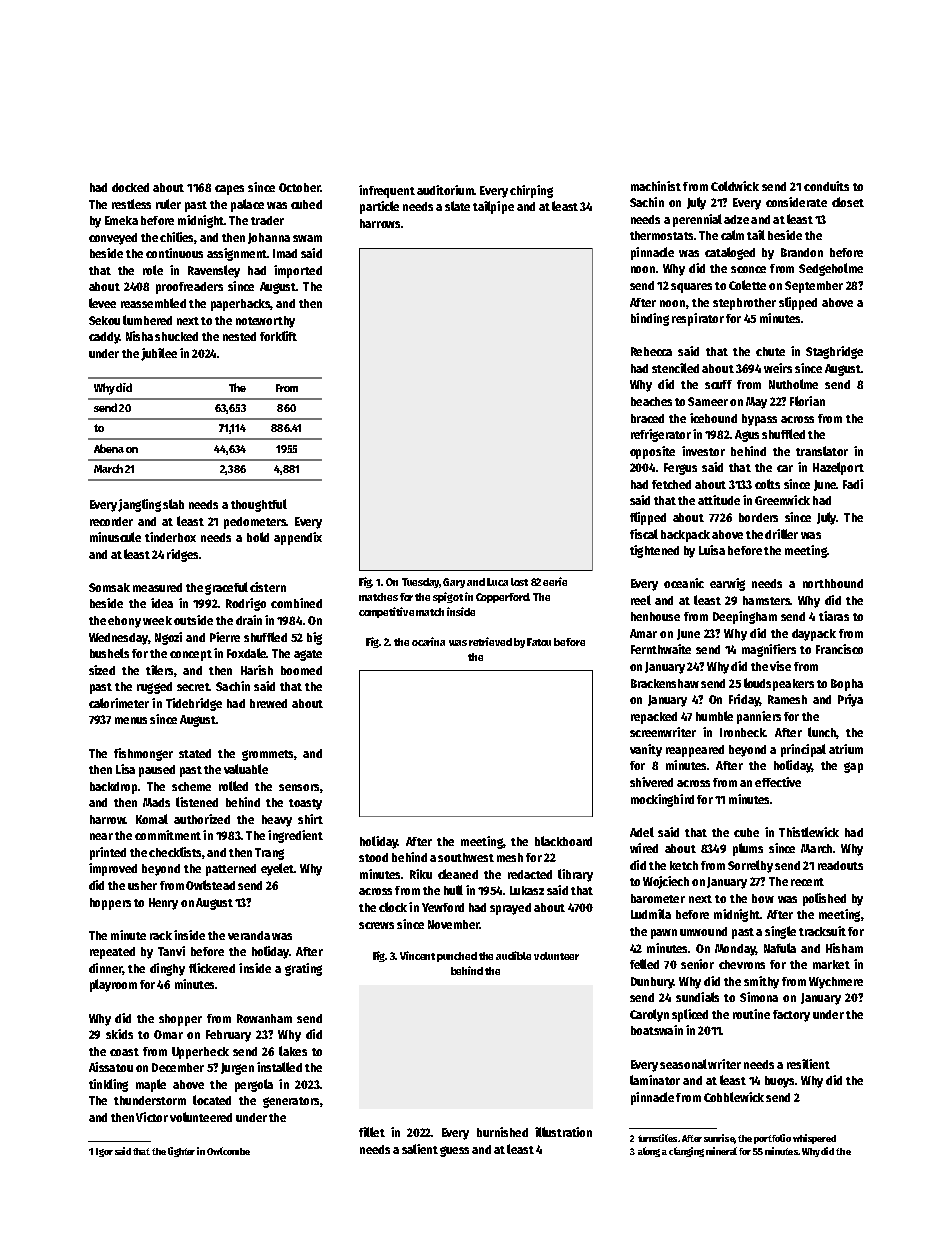 Image resolution: width=952 pixels, height=1233 pixels. Describe the element at coordinates (445, 190) in the page. I see `auditorium` at that location.
